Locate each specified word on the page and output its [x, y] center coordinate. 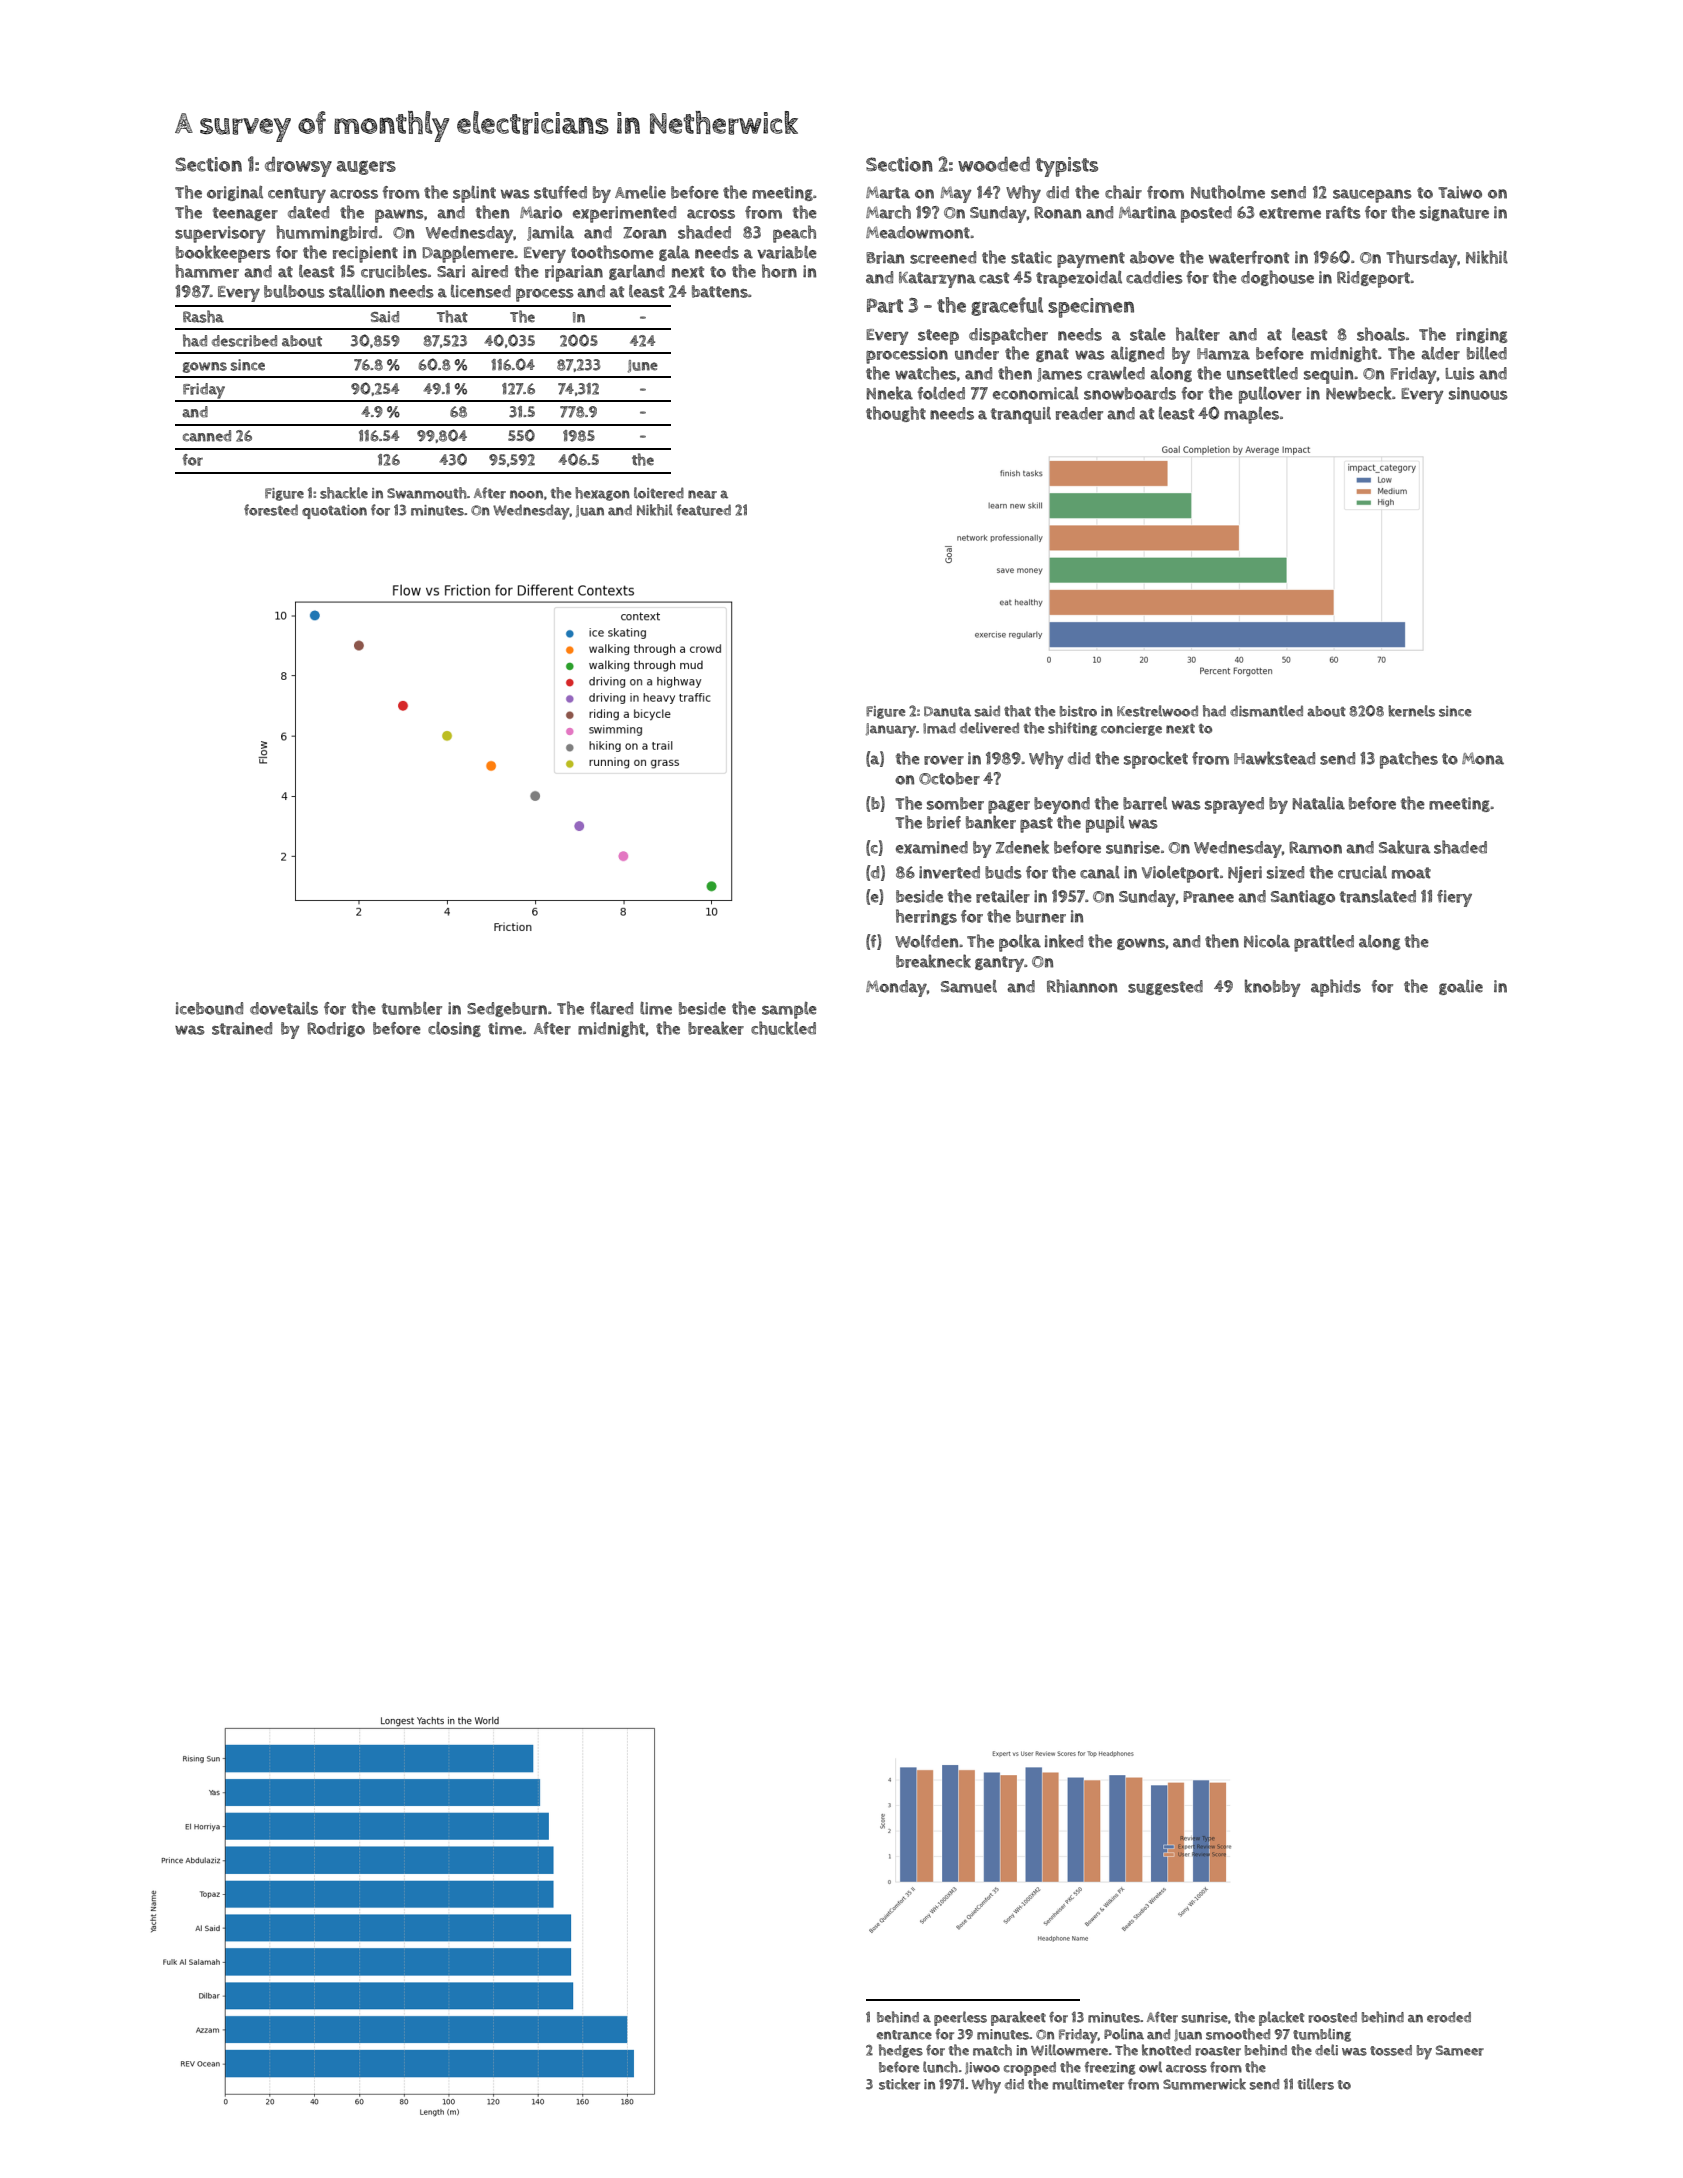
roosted [1332, 2017]
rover [944, 760]
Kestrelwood [1157, 711]
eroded [1449, 2017]
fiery [1454, 898]
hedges [901, 2051]
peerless [960, 2018]
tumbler [412, 1008]
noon [526, 494]
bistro [1078, 711]
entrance [904, 2035]
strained [242, 1028]
